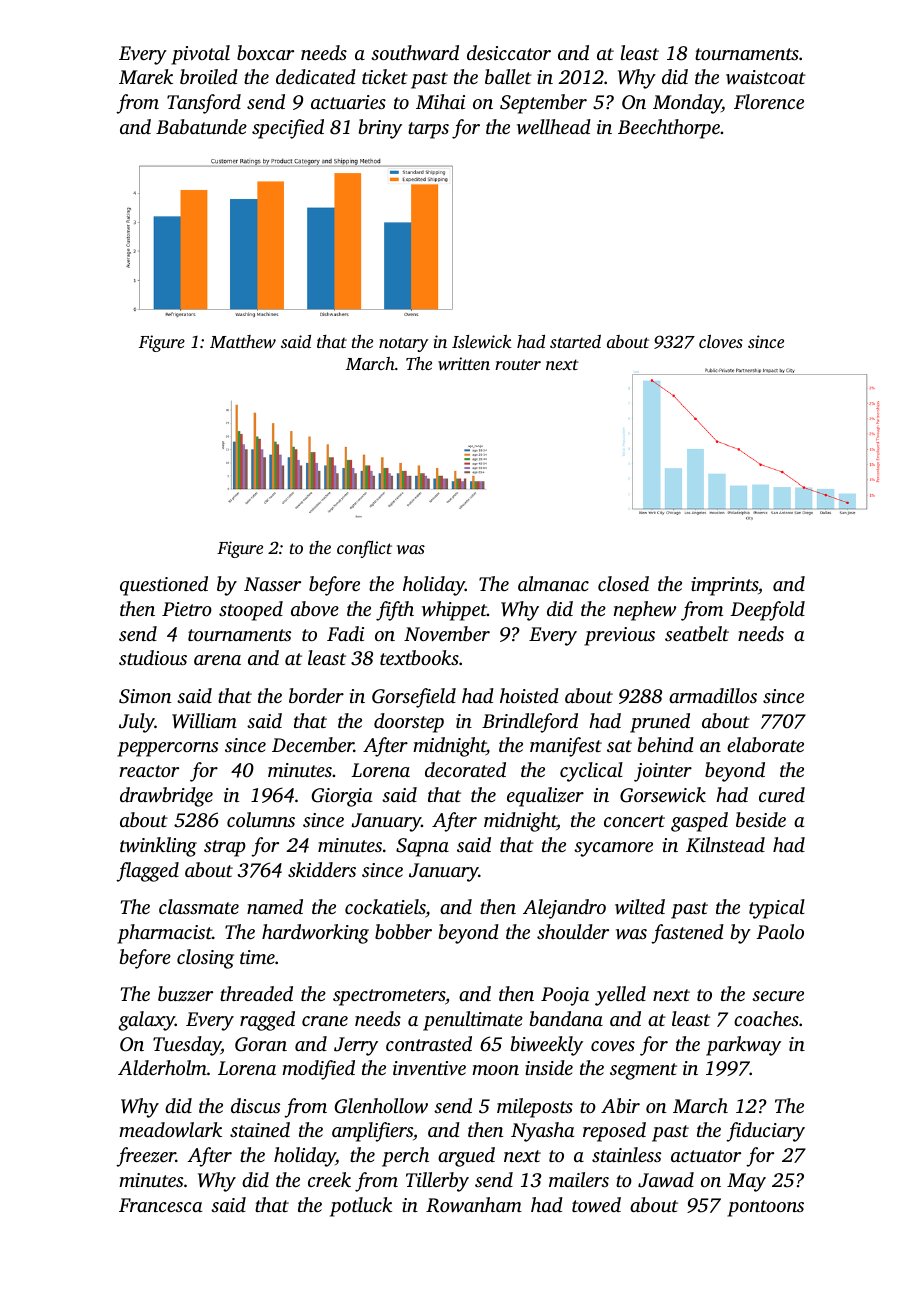 The image size is (924, 1308). I want to click on Marek, so click(146, 76).
